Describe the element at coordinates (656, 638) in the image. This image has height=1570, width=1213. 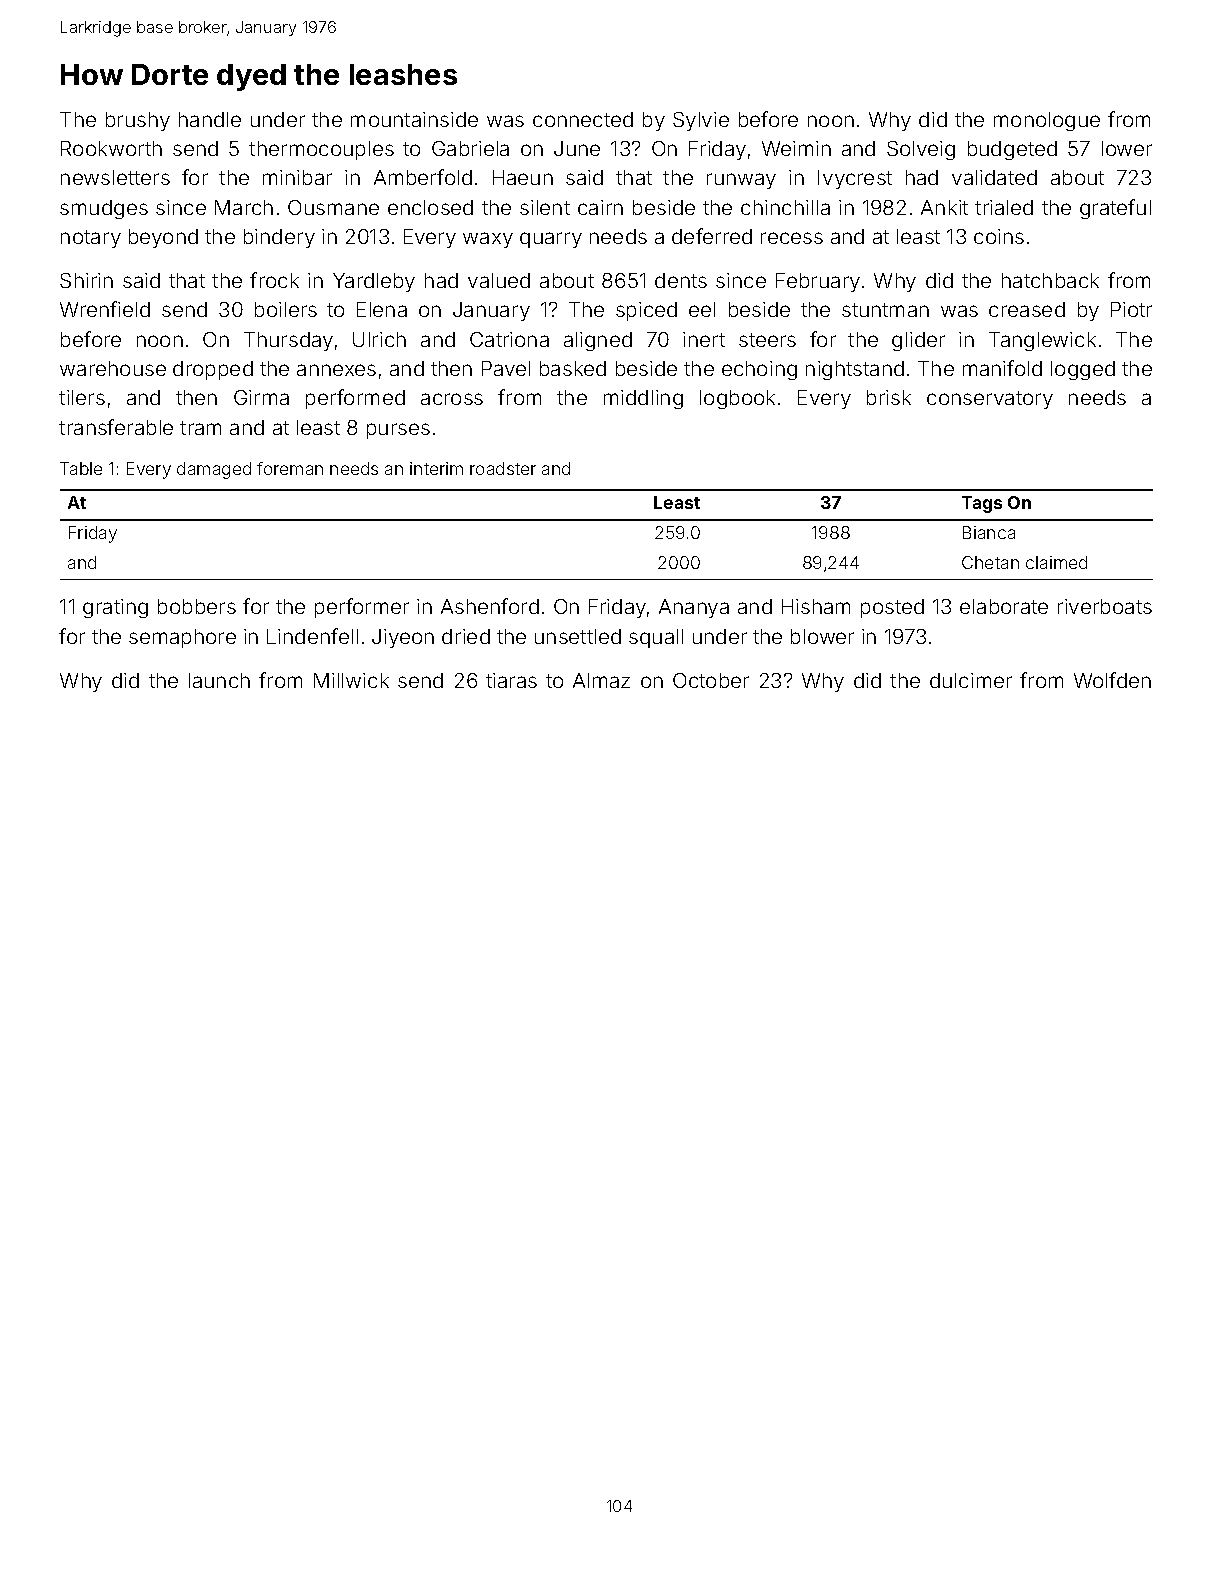
I see `squall` at that location.
